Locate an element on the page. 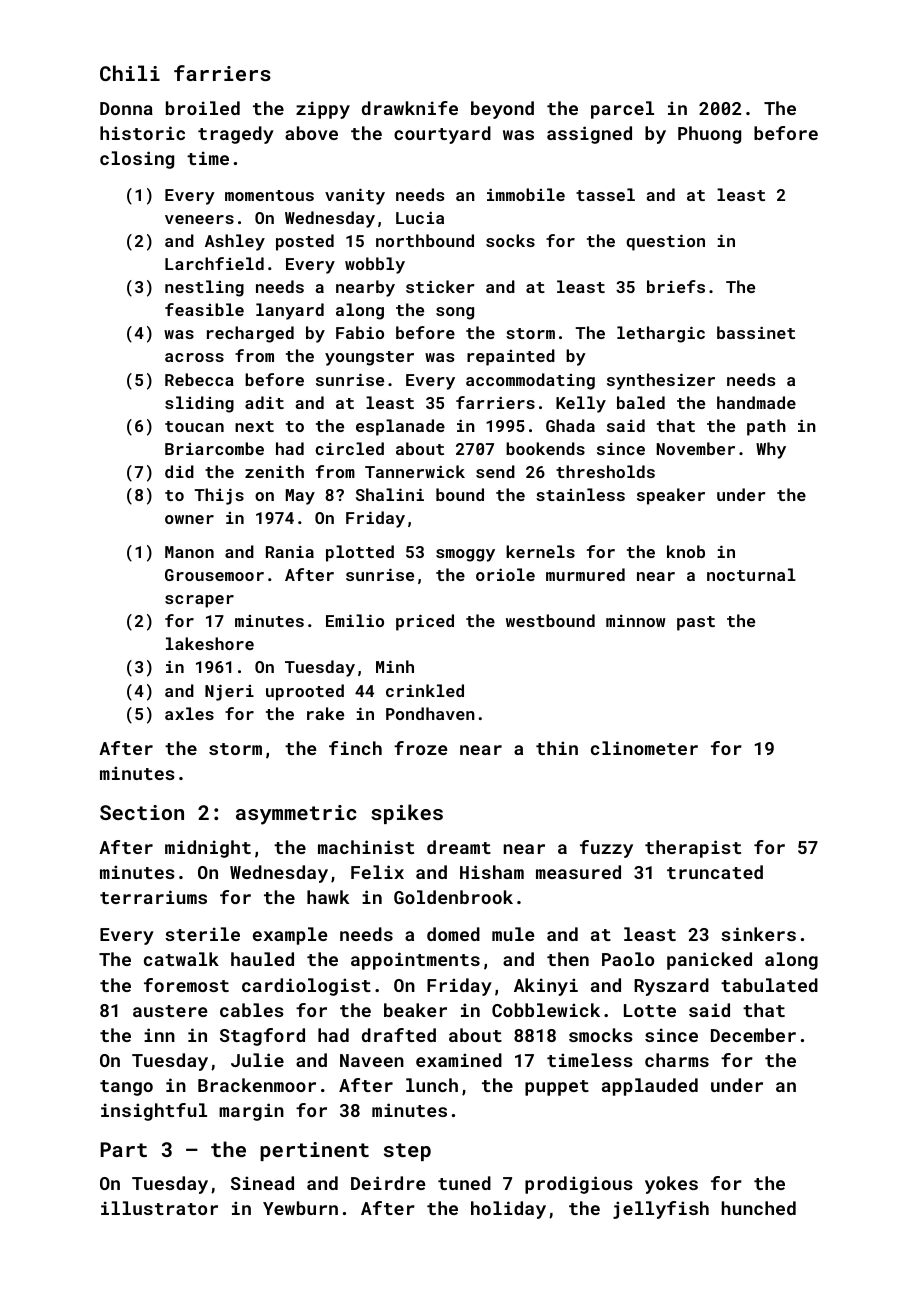  beyond is located at coordinates (502, 110).
